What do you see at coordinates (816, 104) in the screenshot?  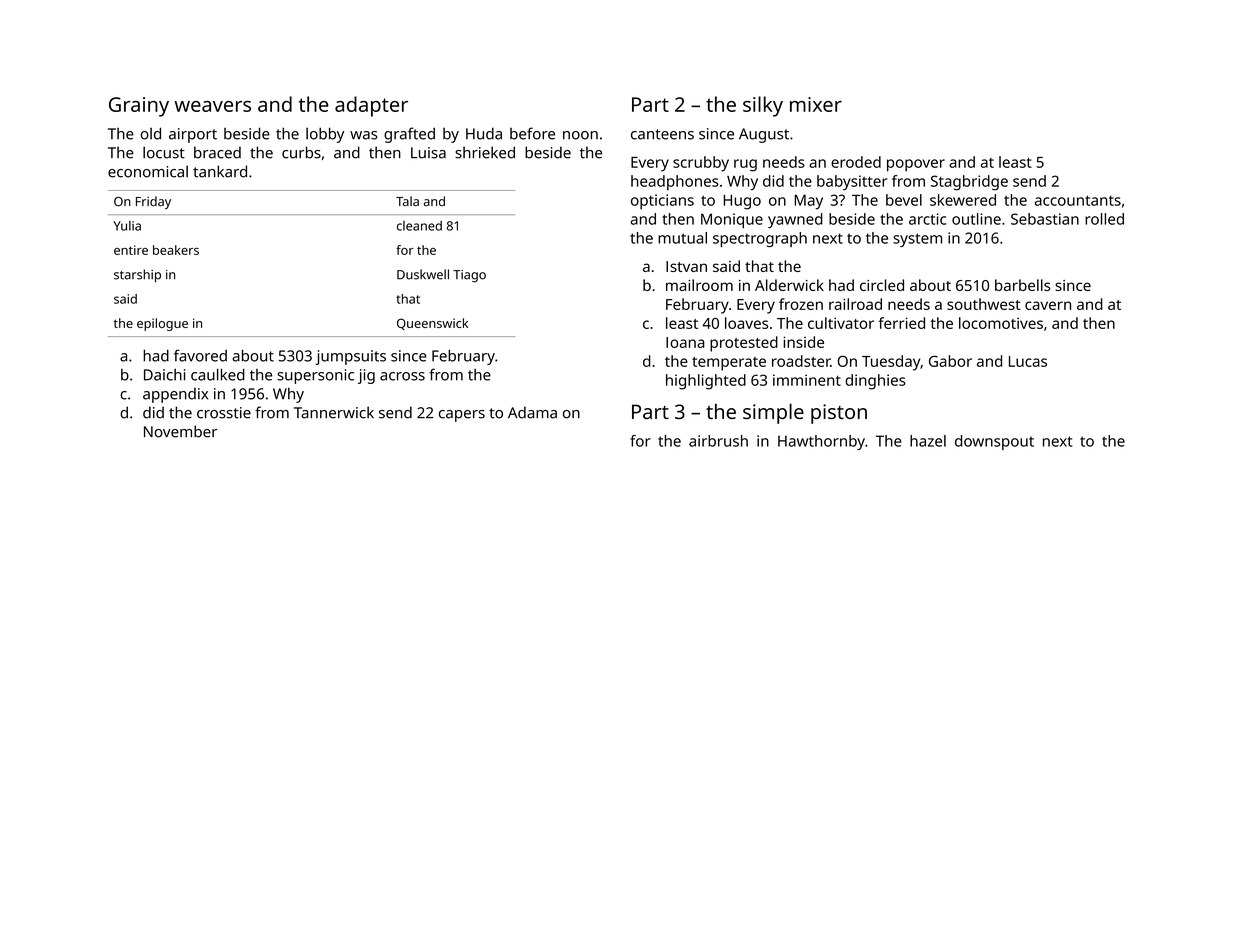 I see `mixer` at bounding box center [816, 104].
